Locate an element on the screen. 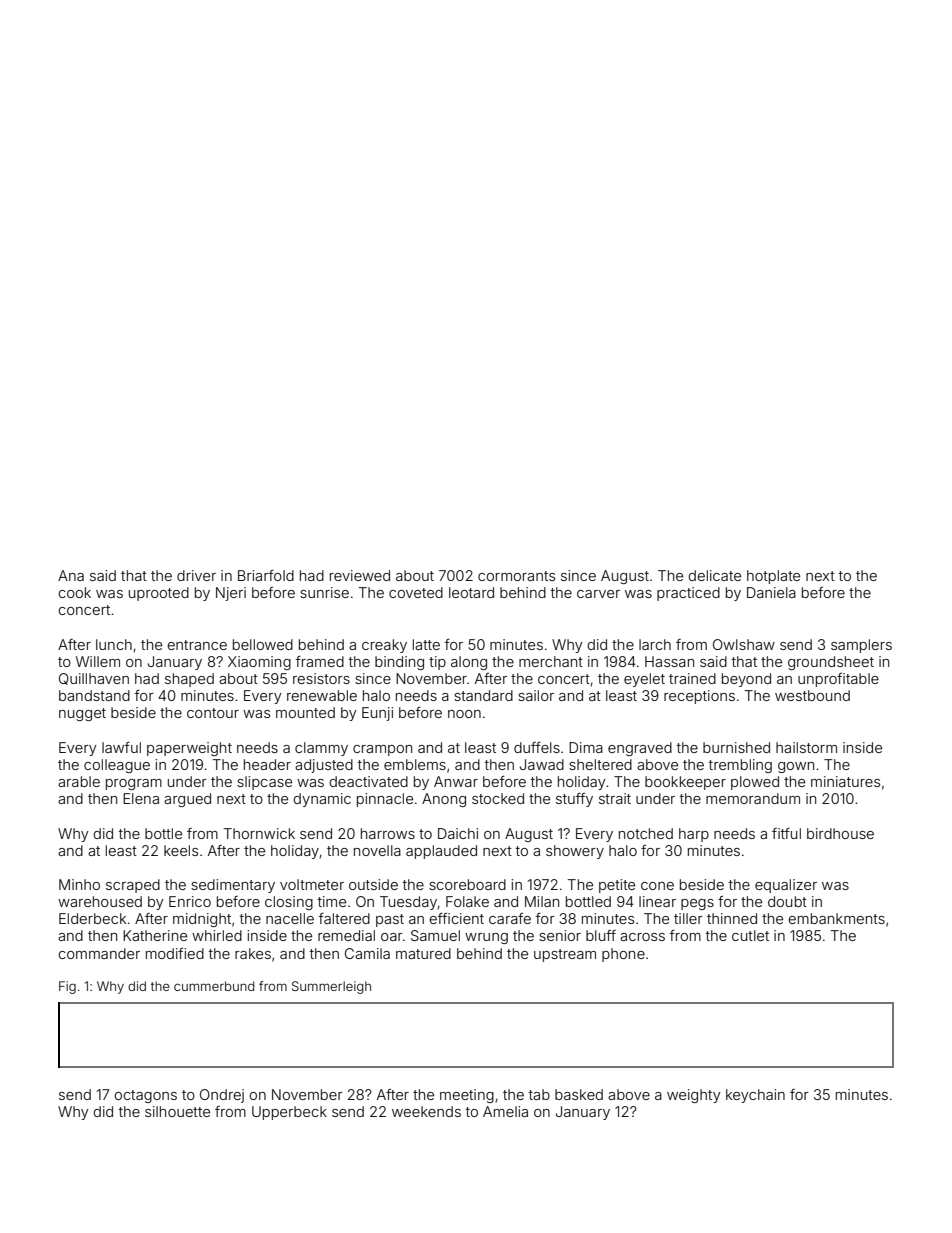 This screenshot has height=1233, width=952. paperweight is located at coordinates (189, 749).
